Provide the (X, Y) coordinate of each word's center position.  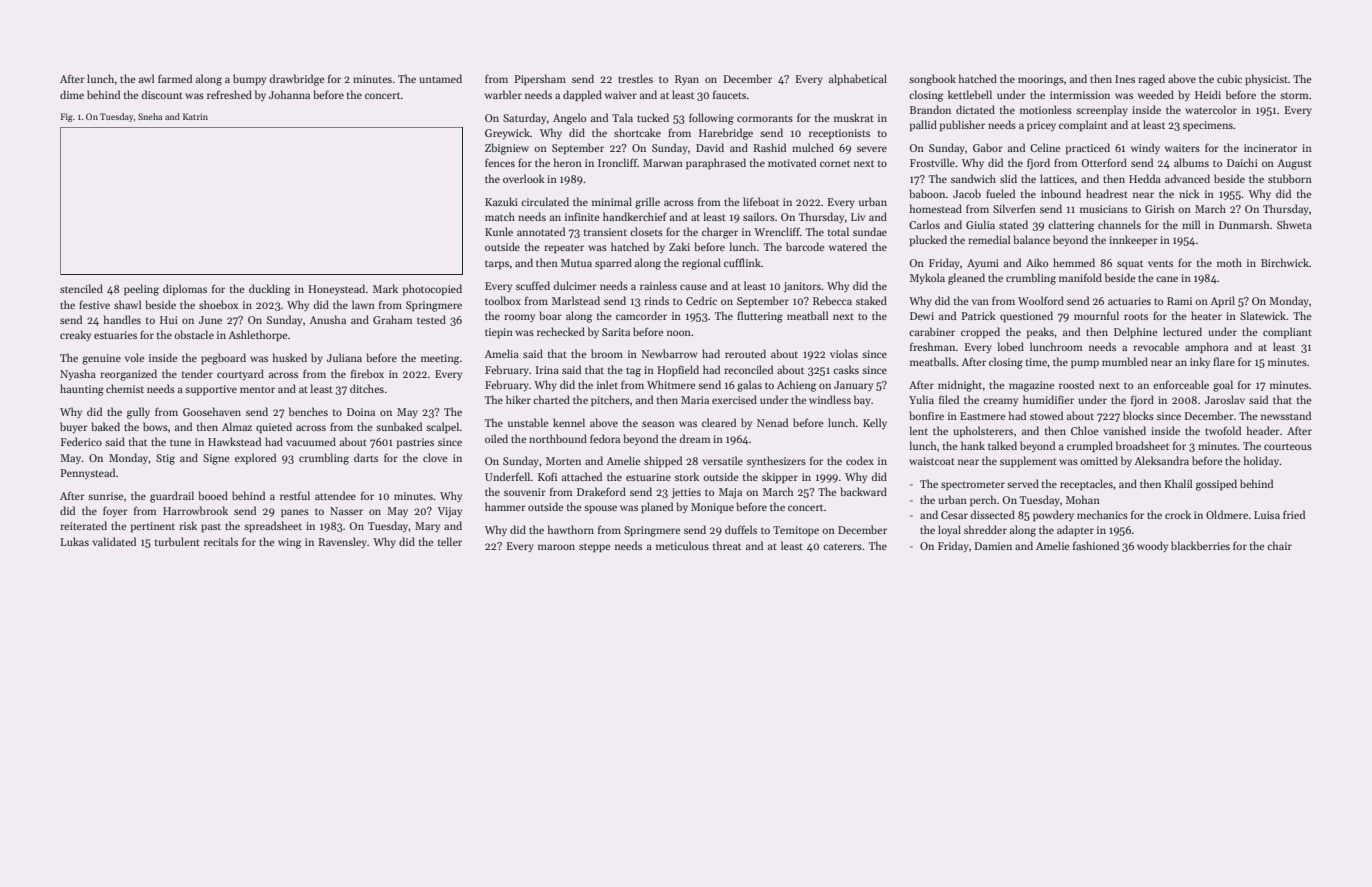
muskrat (854, 117)
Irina (547, 370)
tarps (497, 264)
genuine (101, 359)
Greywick (507, 133)
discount (162, 94)
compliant (1287, 332)
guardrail (172, 497)
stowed (1046, 415)
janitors (802, 287)
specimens (1208, 126)
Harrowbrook (195, 510)
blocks (1138, 415)
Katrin (195, 116)
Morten (563, 461)
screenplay (1102, 110)
